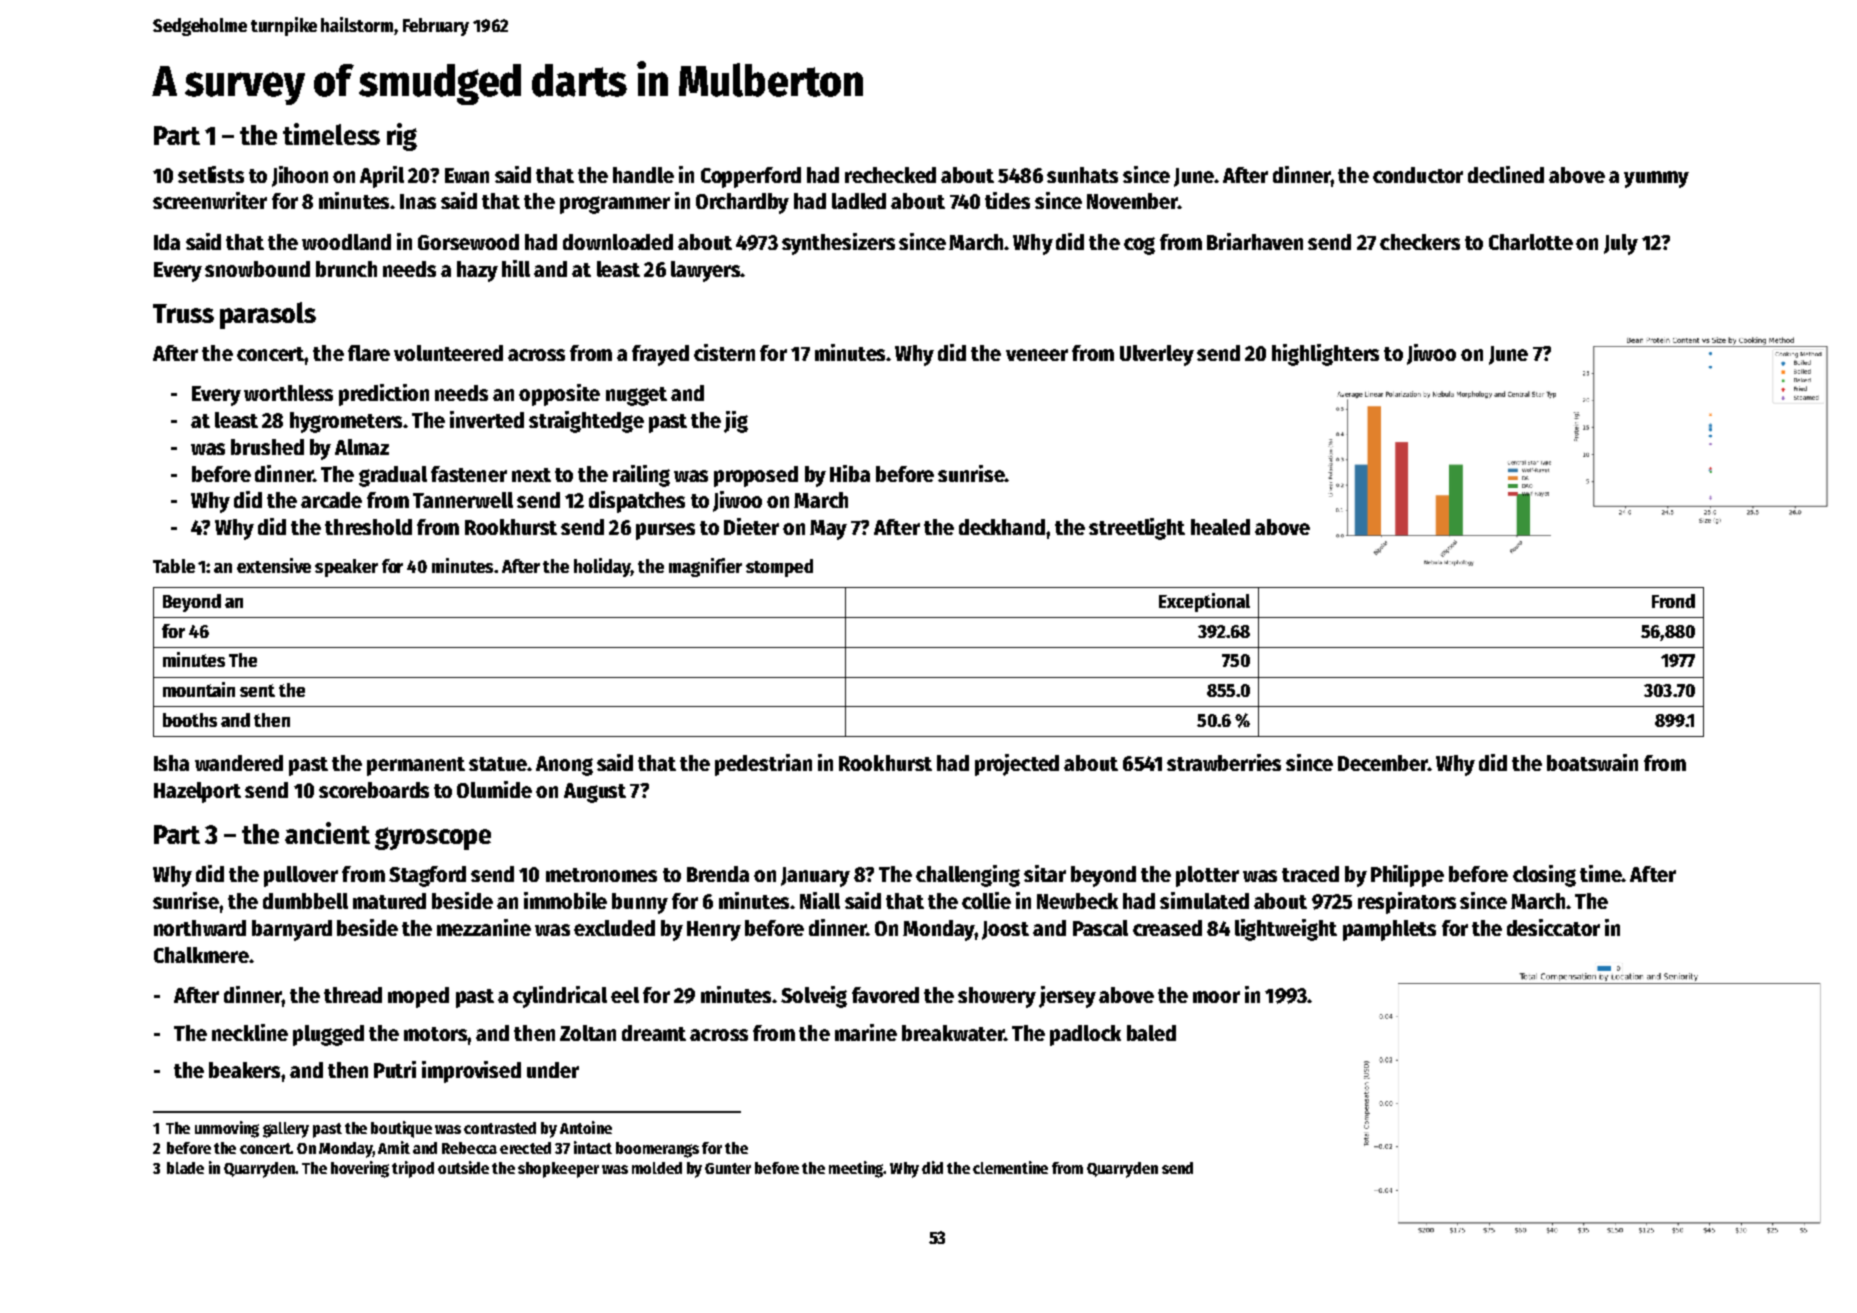 Image resolution: width=1857 pixels, height=1313 pixels. Describe the element at coordinates (1082, 175) in the screenshot. I see `sunhats` at that location.
